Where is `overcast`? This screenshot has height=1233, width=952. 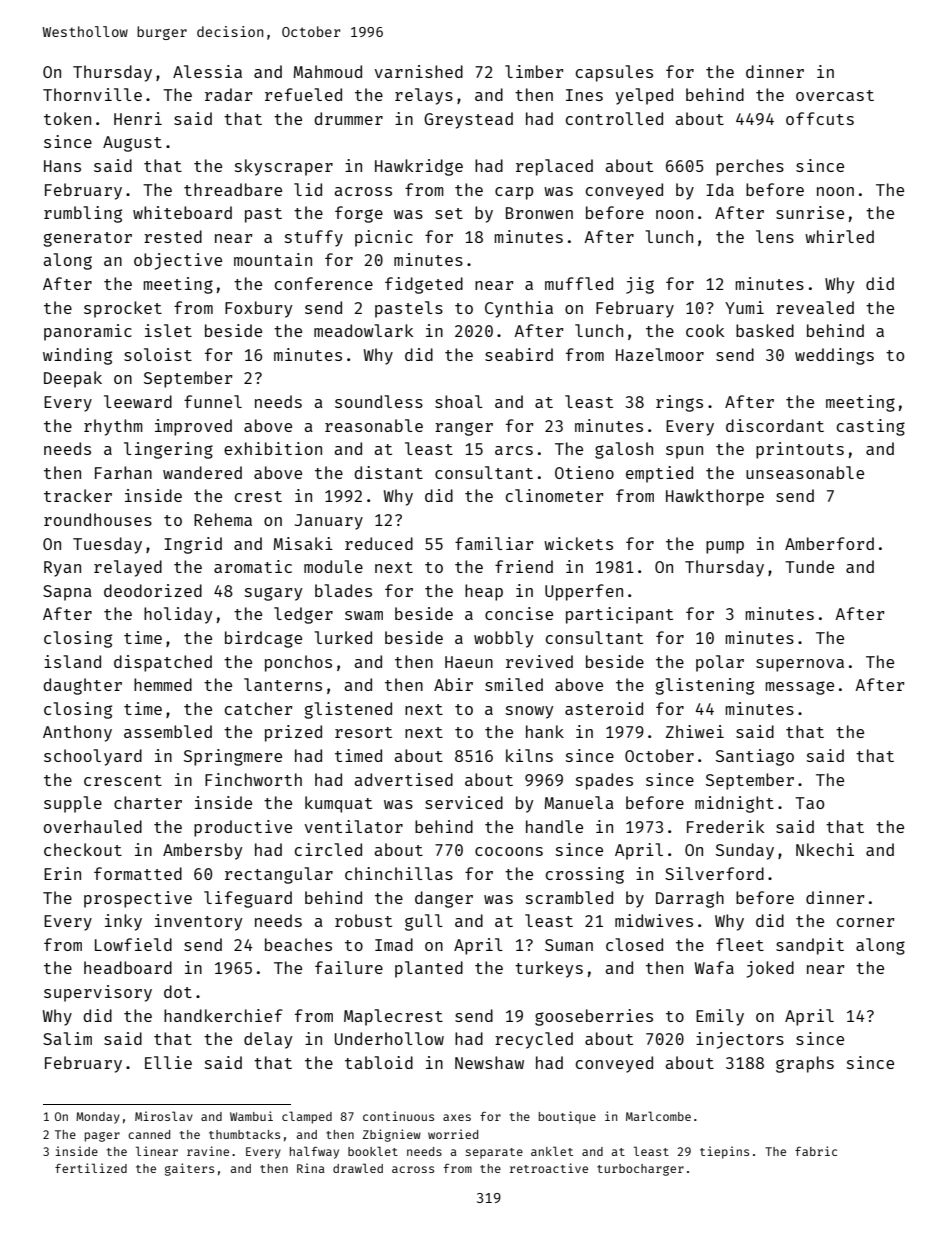 overcast is located at coordinates (835, 95).
